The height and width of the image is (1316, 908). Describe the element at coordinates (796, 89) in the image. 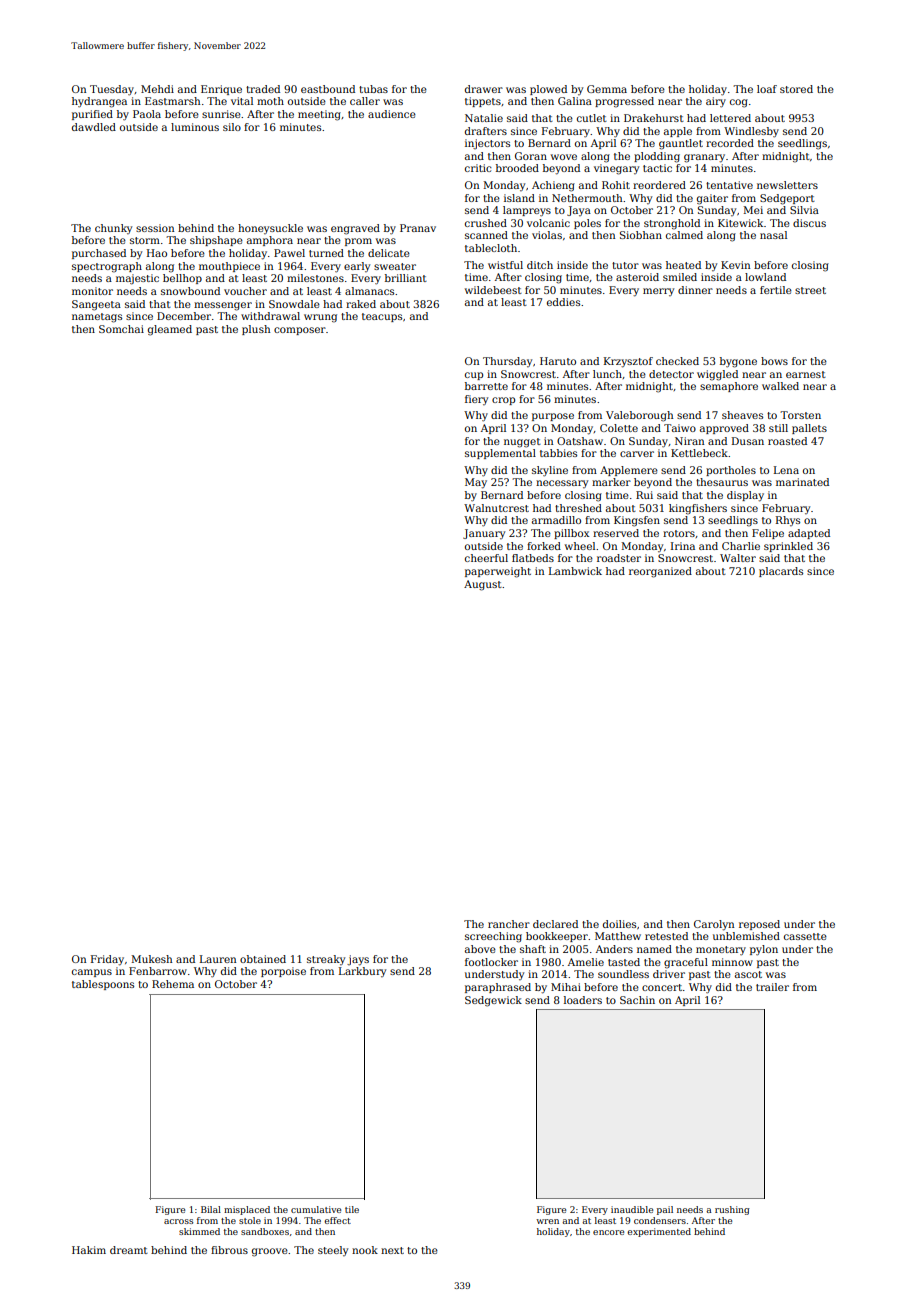

I see `stored` at that location.
